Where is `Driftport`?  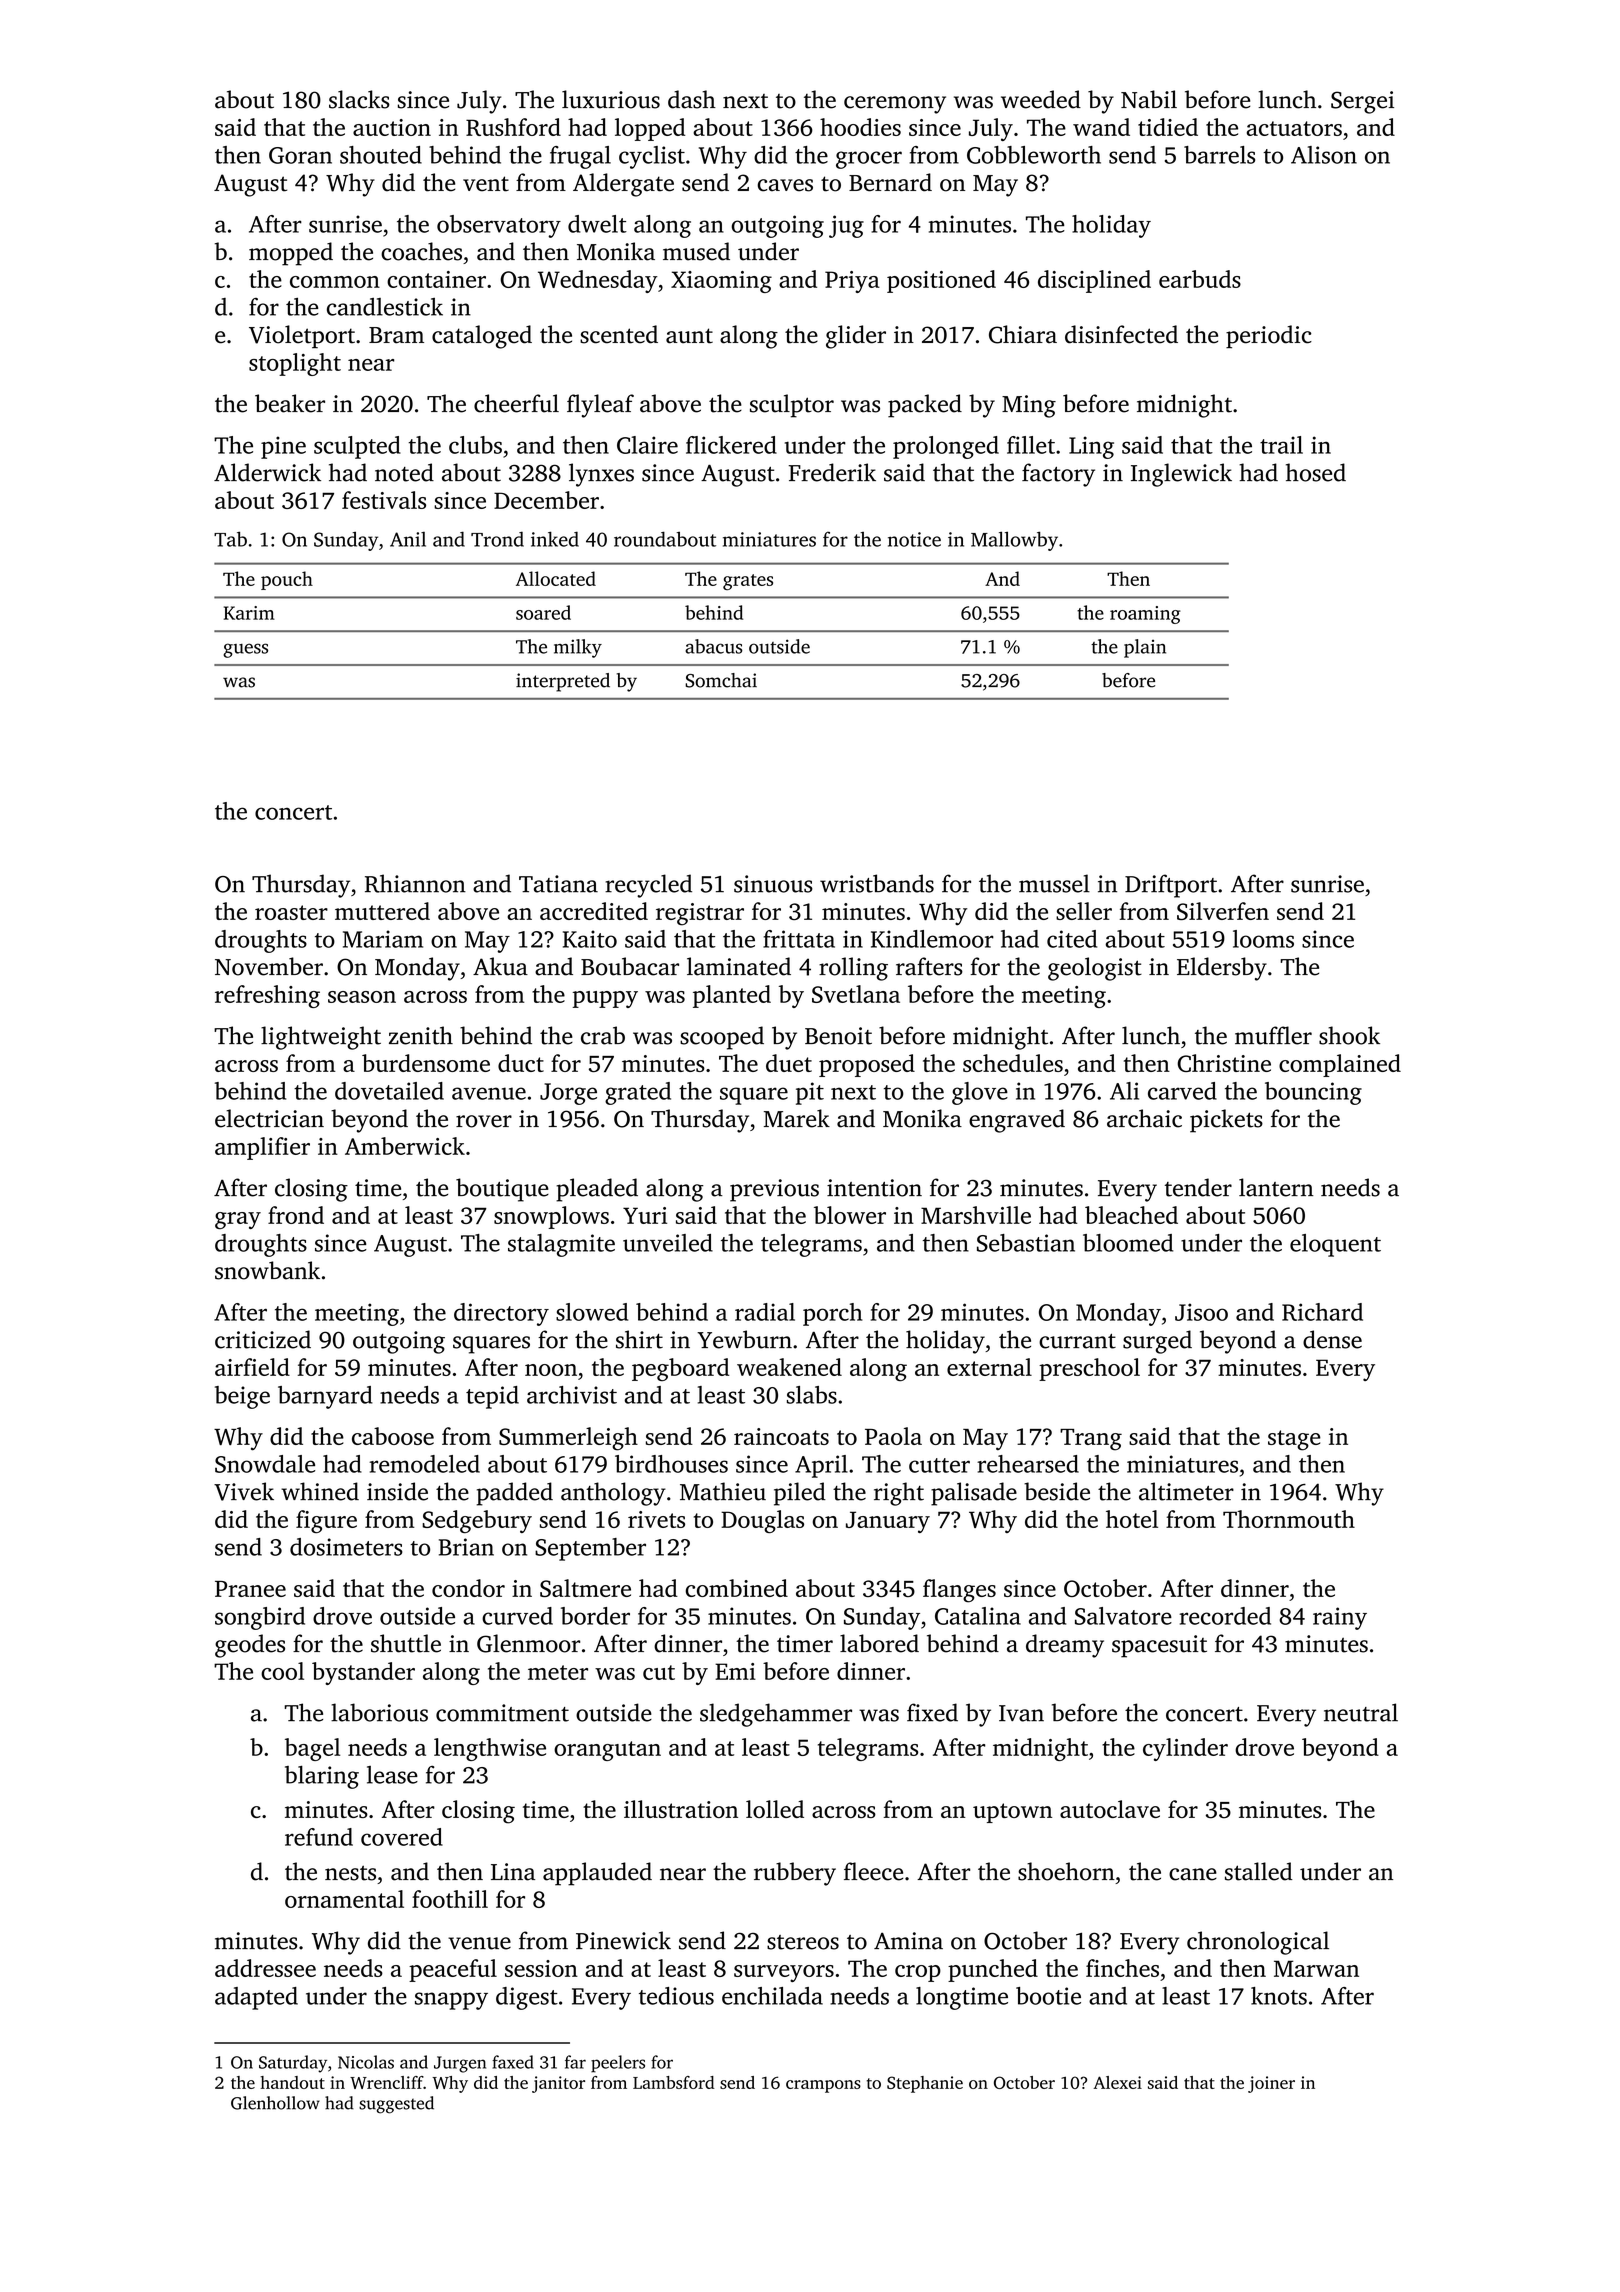 Driftport is located at coordinates (1171, 886).
